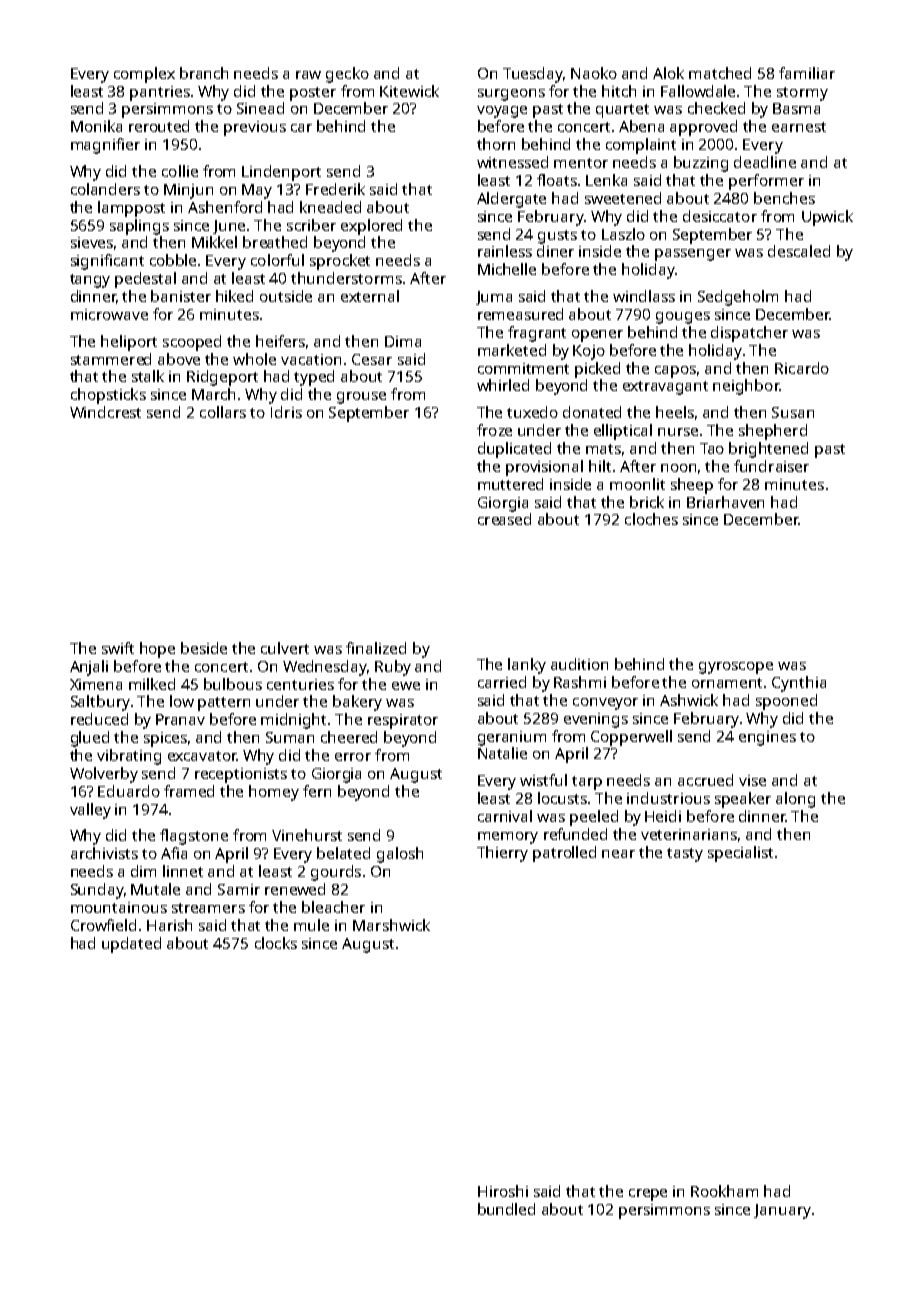 The height and width of the screenshot is (1308, 924). I want to click on culvert, so click(285, 648).
